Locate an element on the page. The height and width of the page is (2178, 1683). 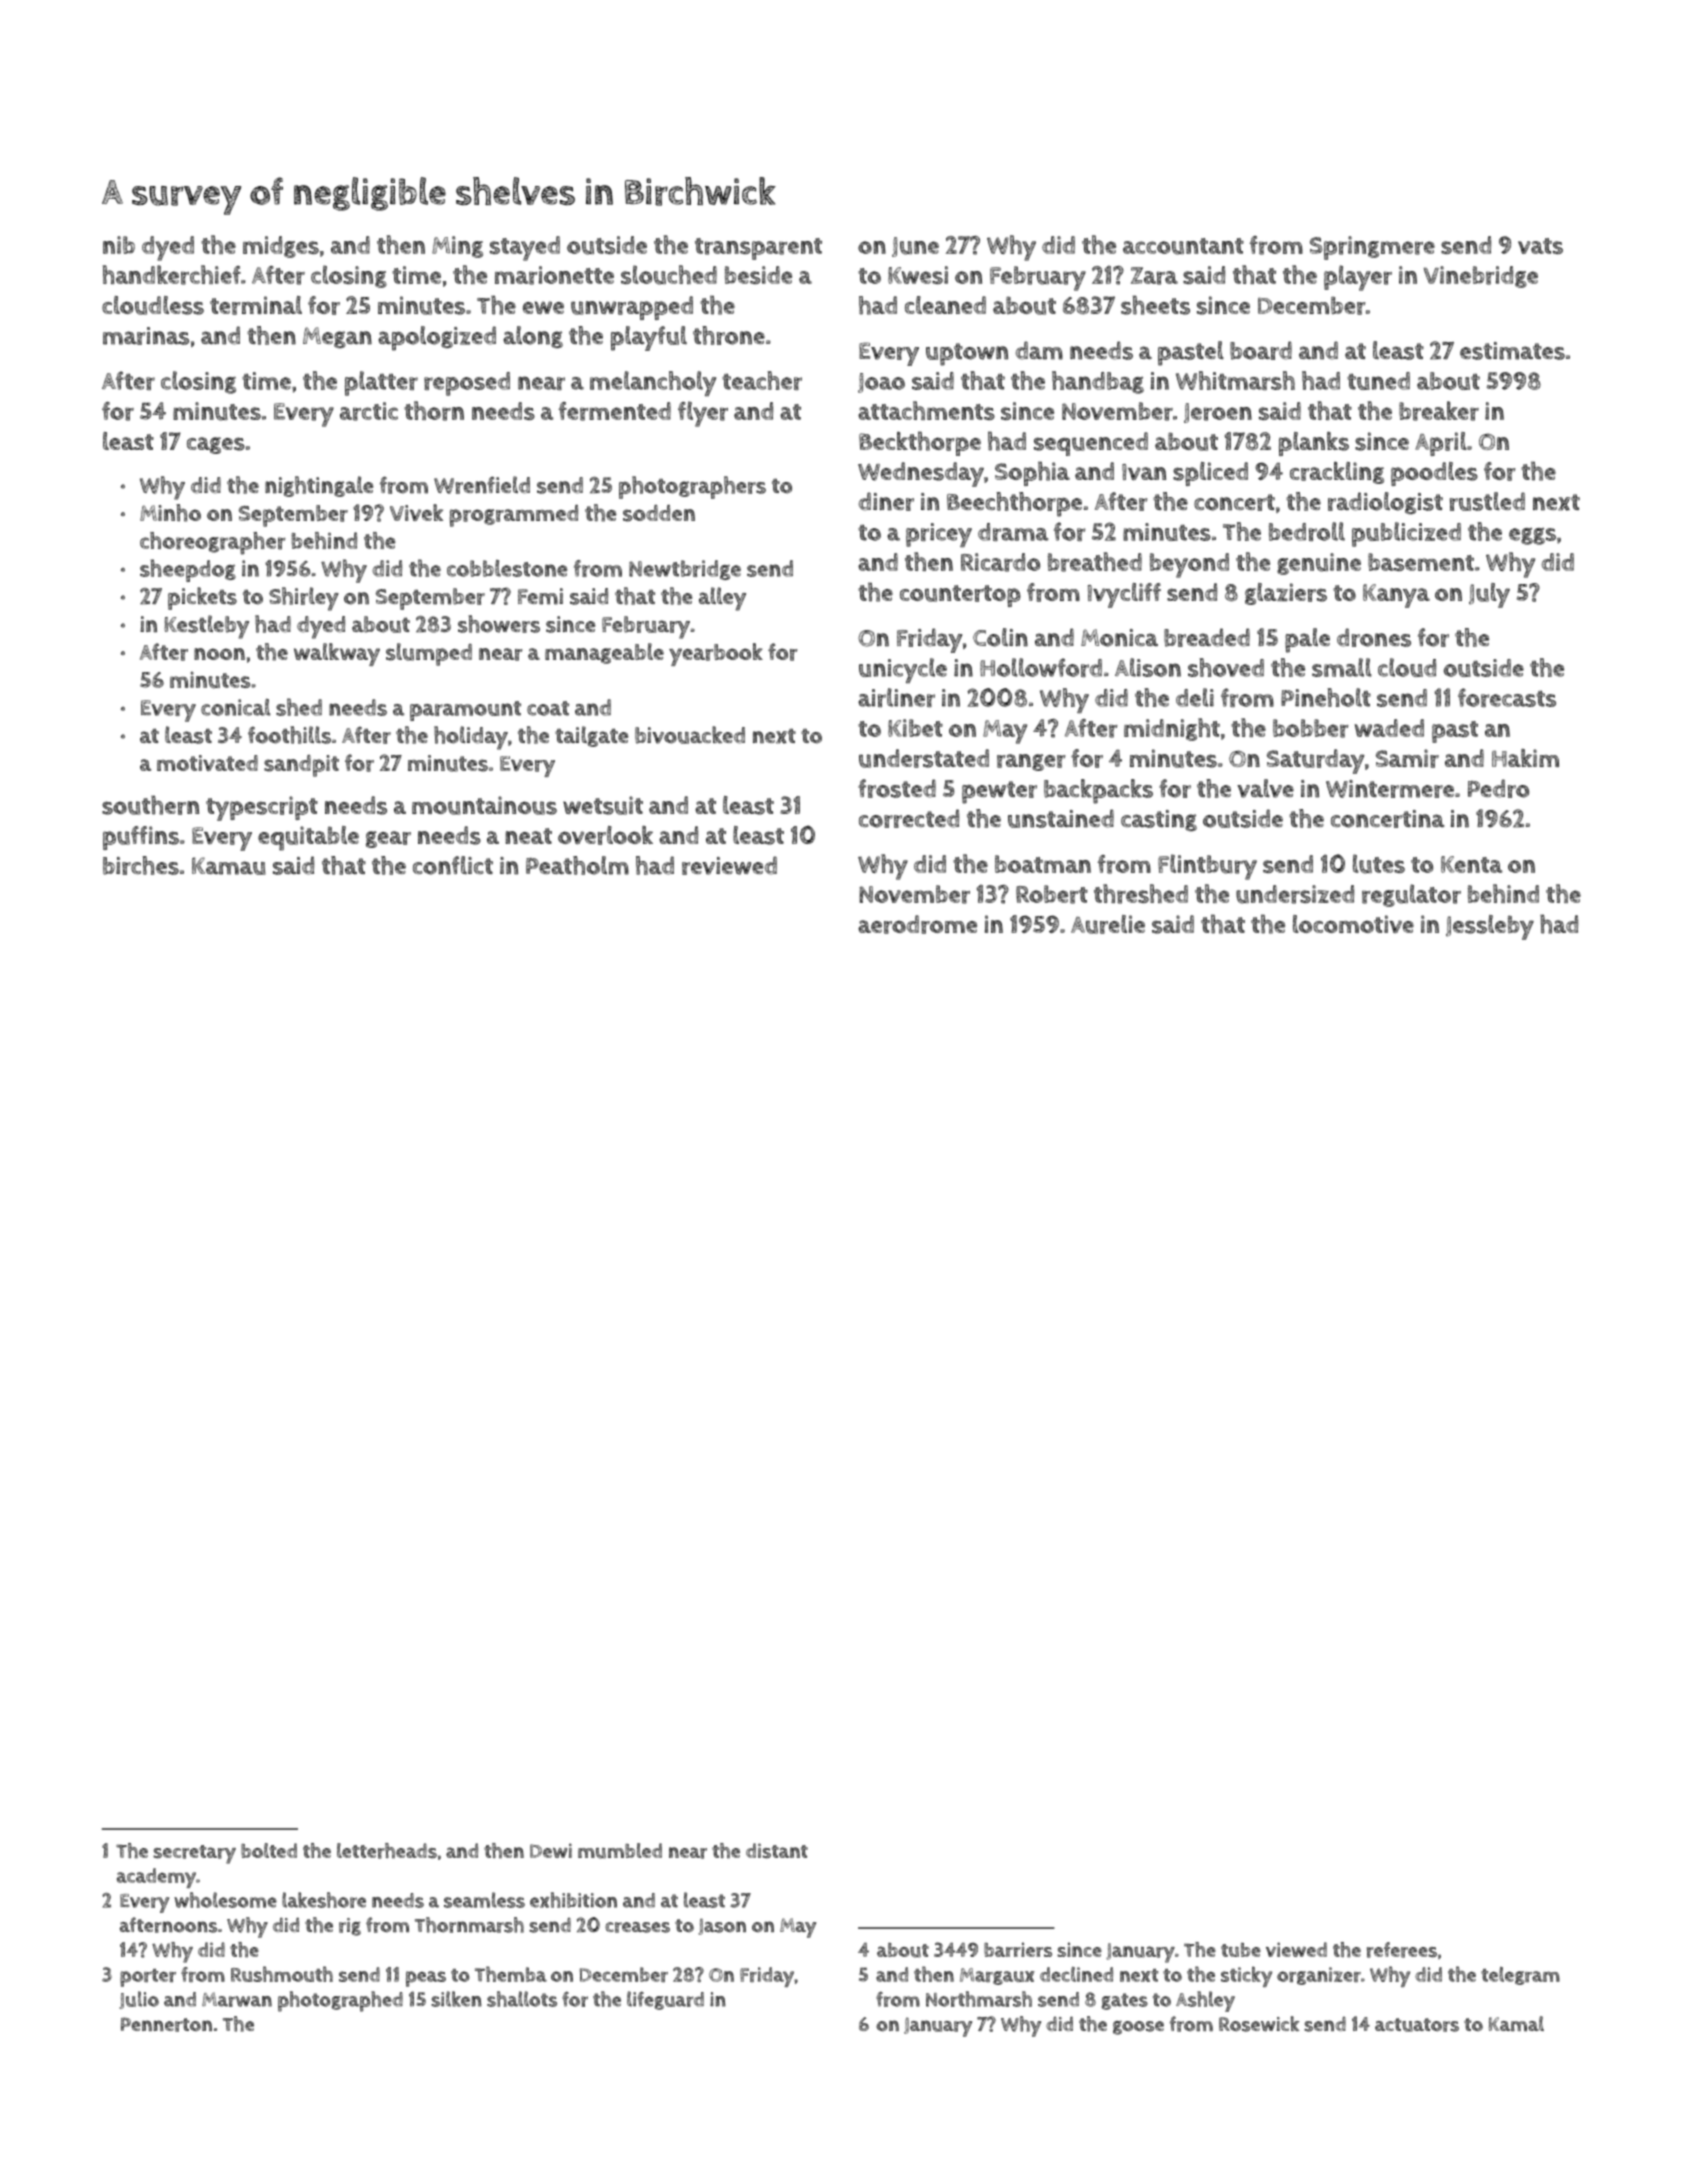
Vinebridge is located at coordinates (1481, 277).
